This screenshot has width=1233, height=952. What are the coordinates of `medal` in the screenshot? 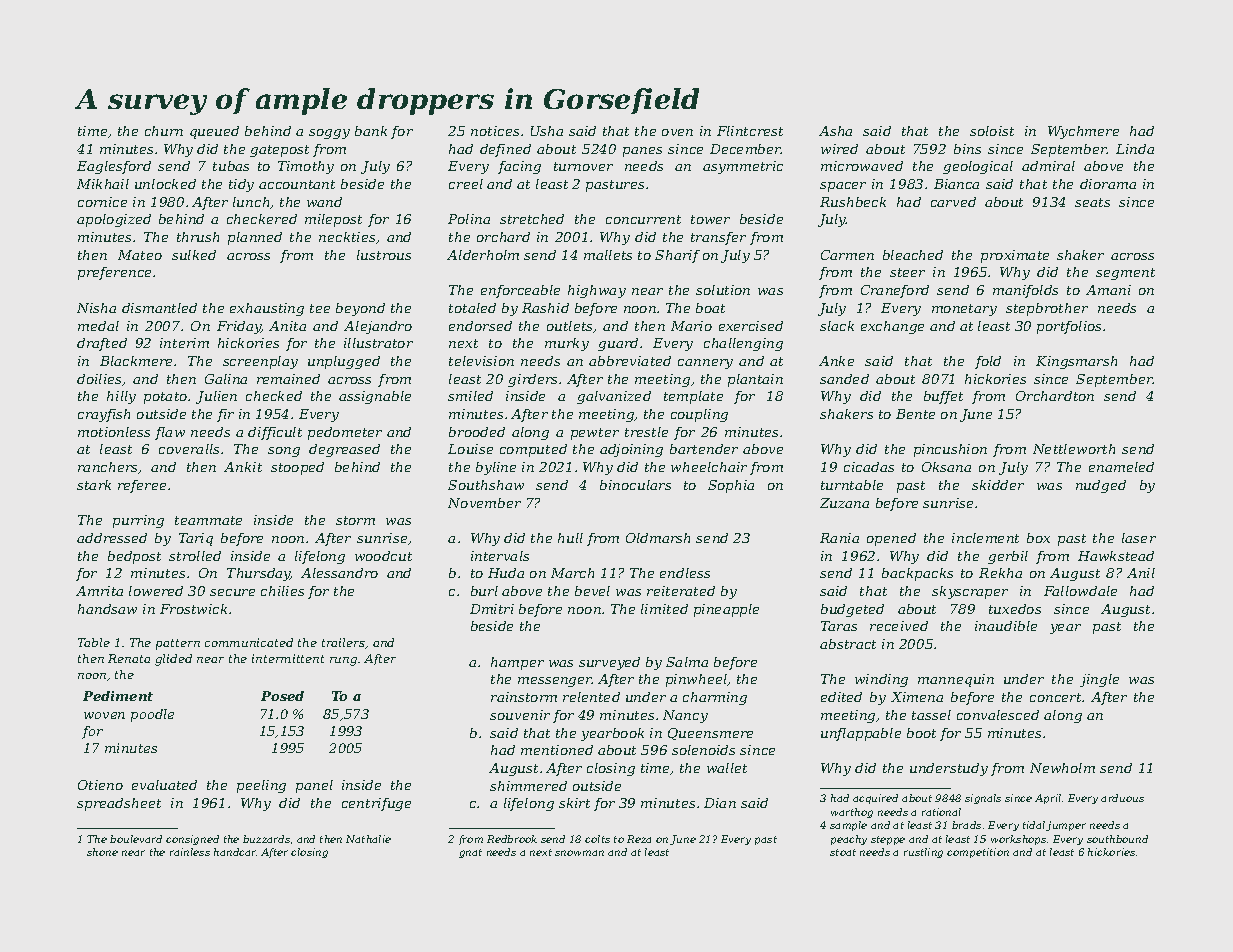 It's located at (98, 326).
